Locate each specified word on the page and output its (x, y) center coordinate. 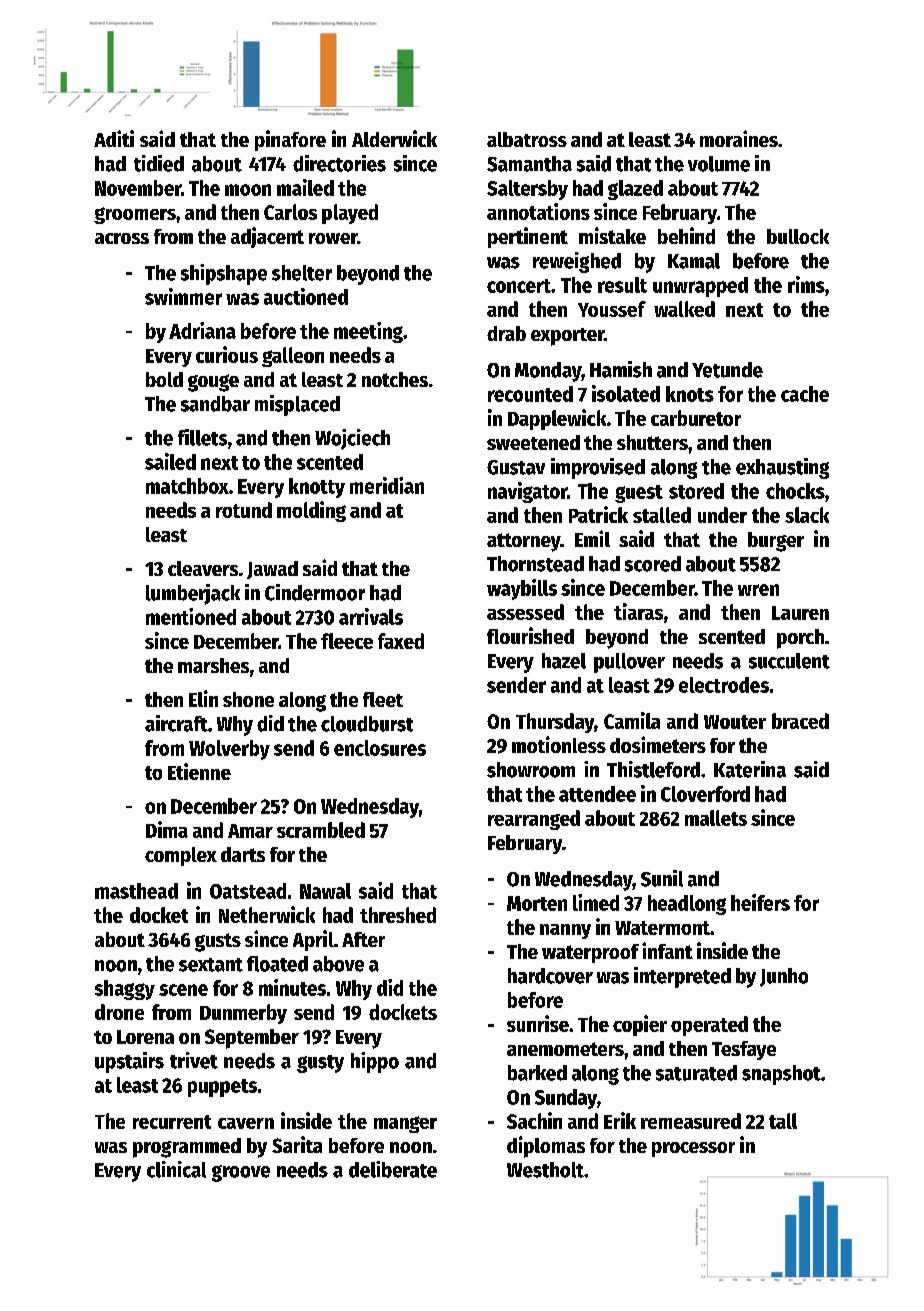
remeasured (691, 1121)
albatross (527, 139)
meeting (368, 332)
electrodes (724, 685)
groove (241, 1173)
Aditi (114, 138)
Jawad (272, 570)
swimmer (183, 296)
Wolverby (229, 750)
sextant (211, 965)
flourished (530, 635)
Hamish (621, 369)
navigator (527, 492)
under (722, 515)
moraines (739, 138)
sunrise (538, 1023)
